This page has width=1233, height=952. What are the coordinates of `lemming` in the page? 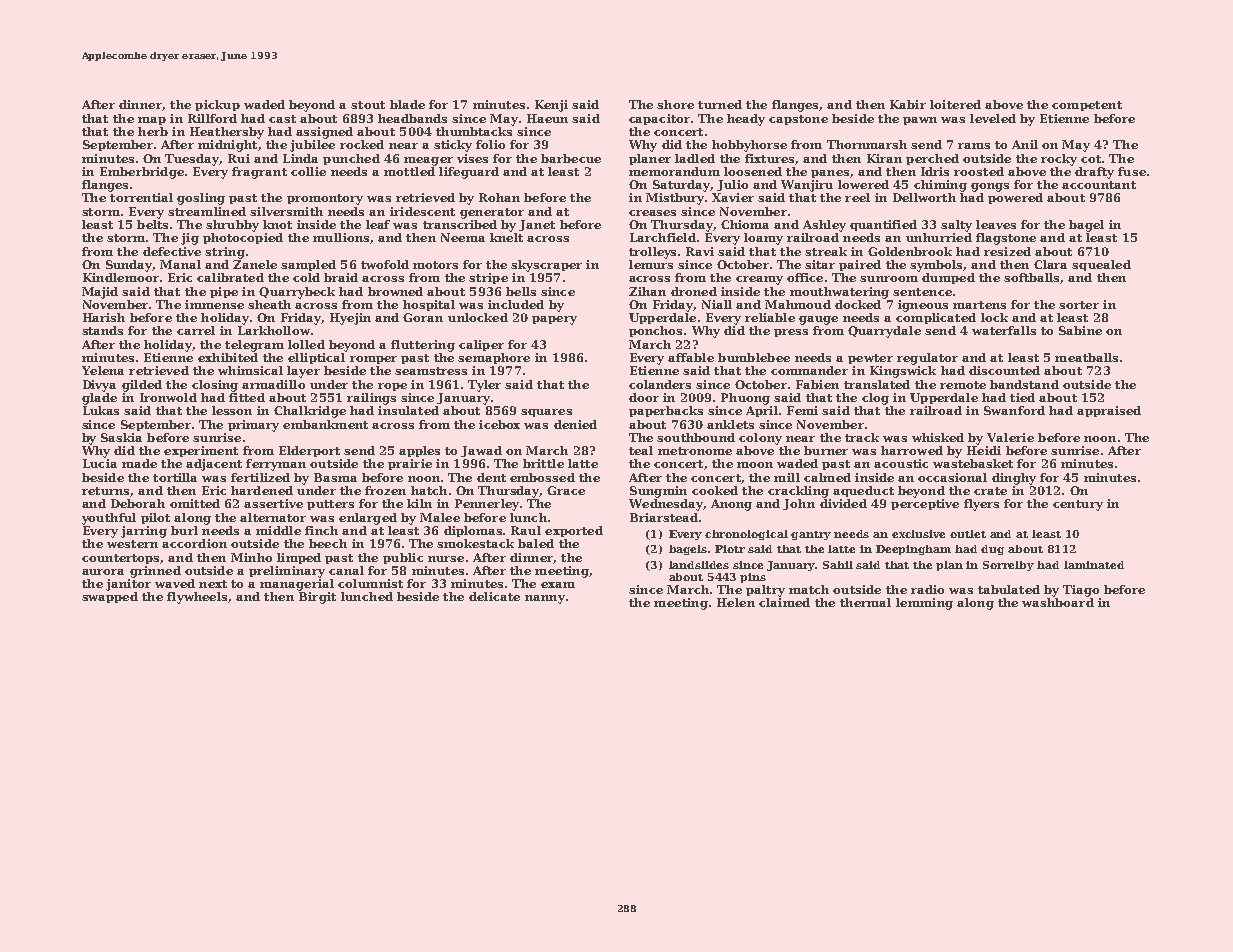 It's located at (924, 604).
